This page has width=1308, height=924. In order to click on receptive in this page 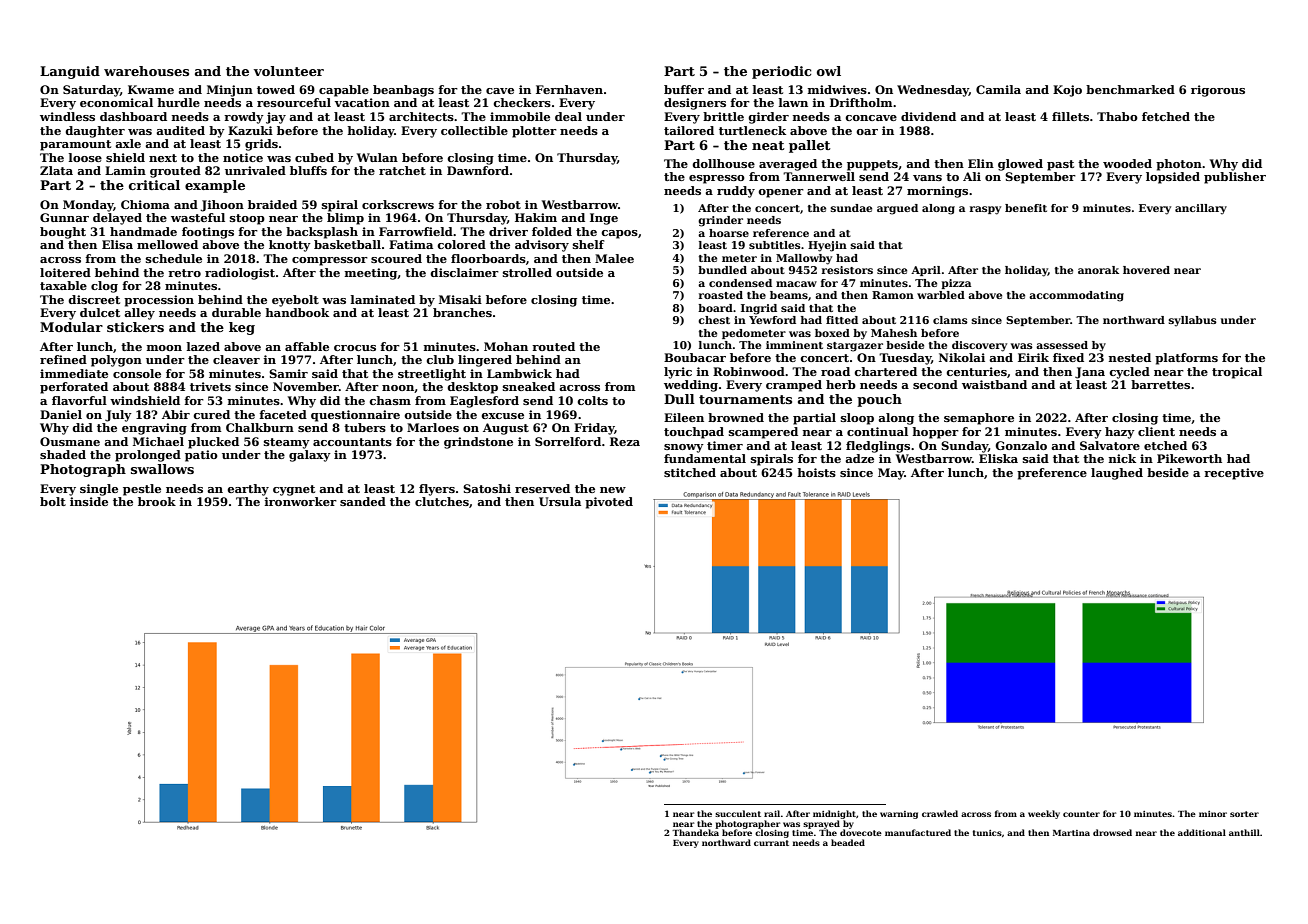, I will do `click(1234, 474)`.
